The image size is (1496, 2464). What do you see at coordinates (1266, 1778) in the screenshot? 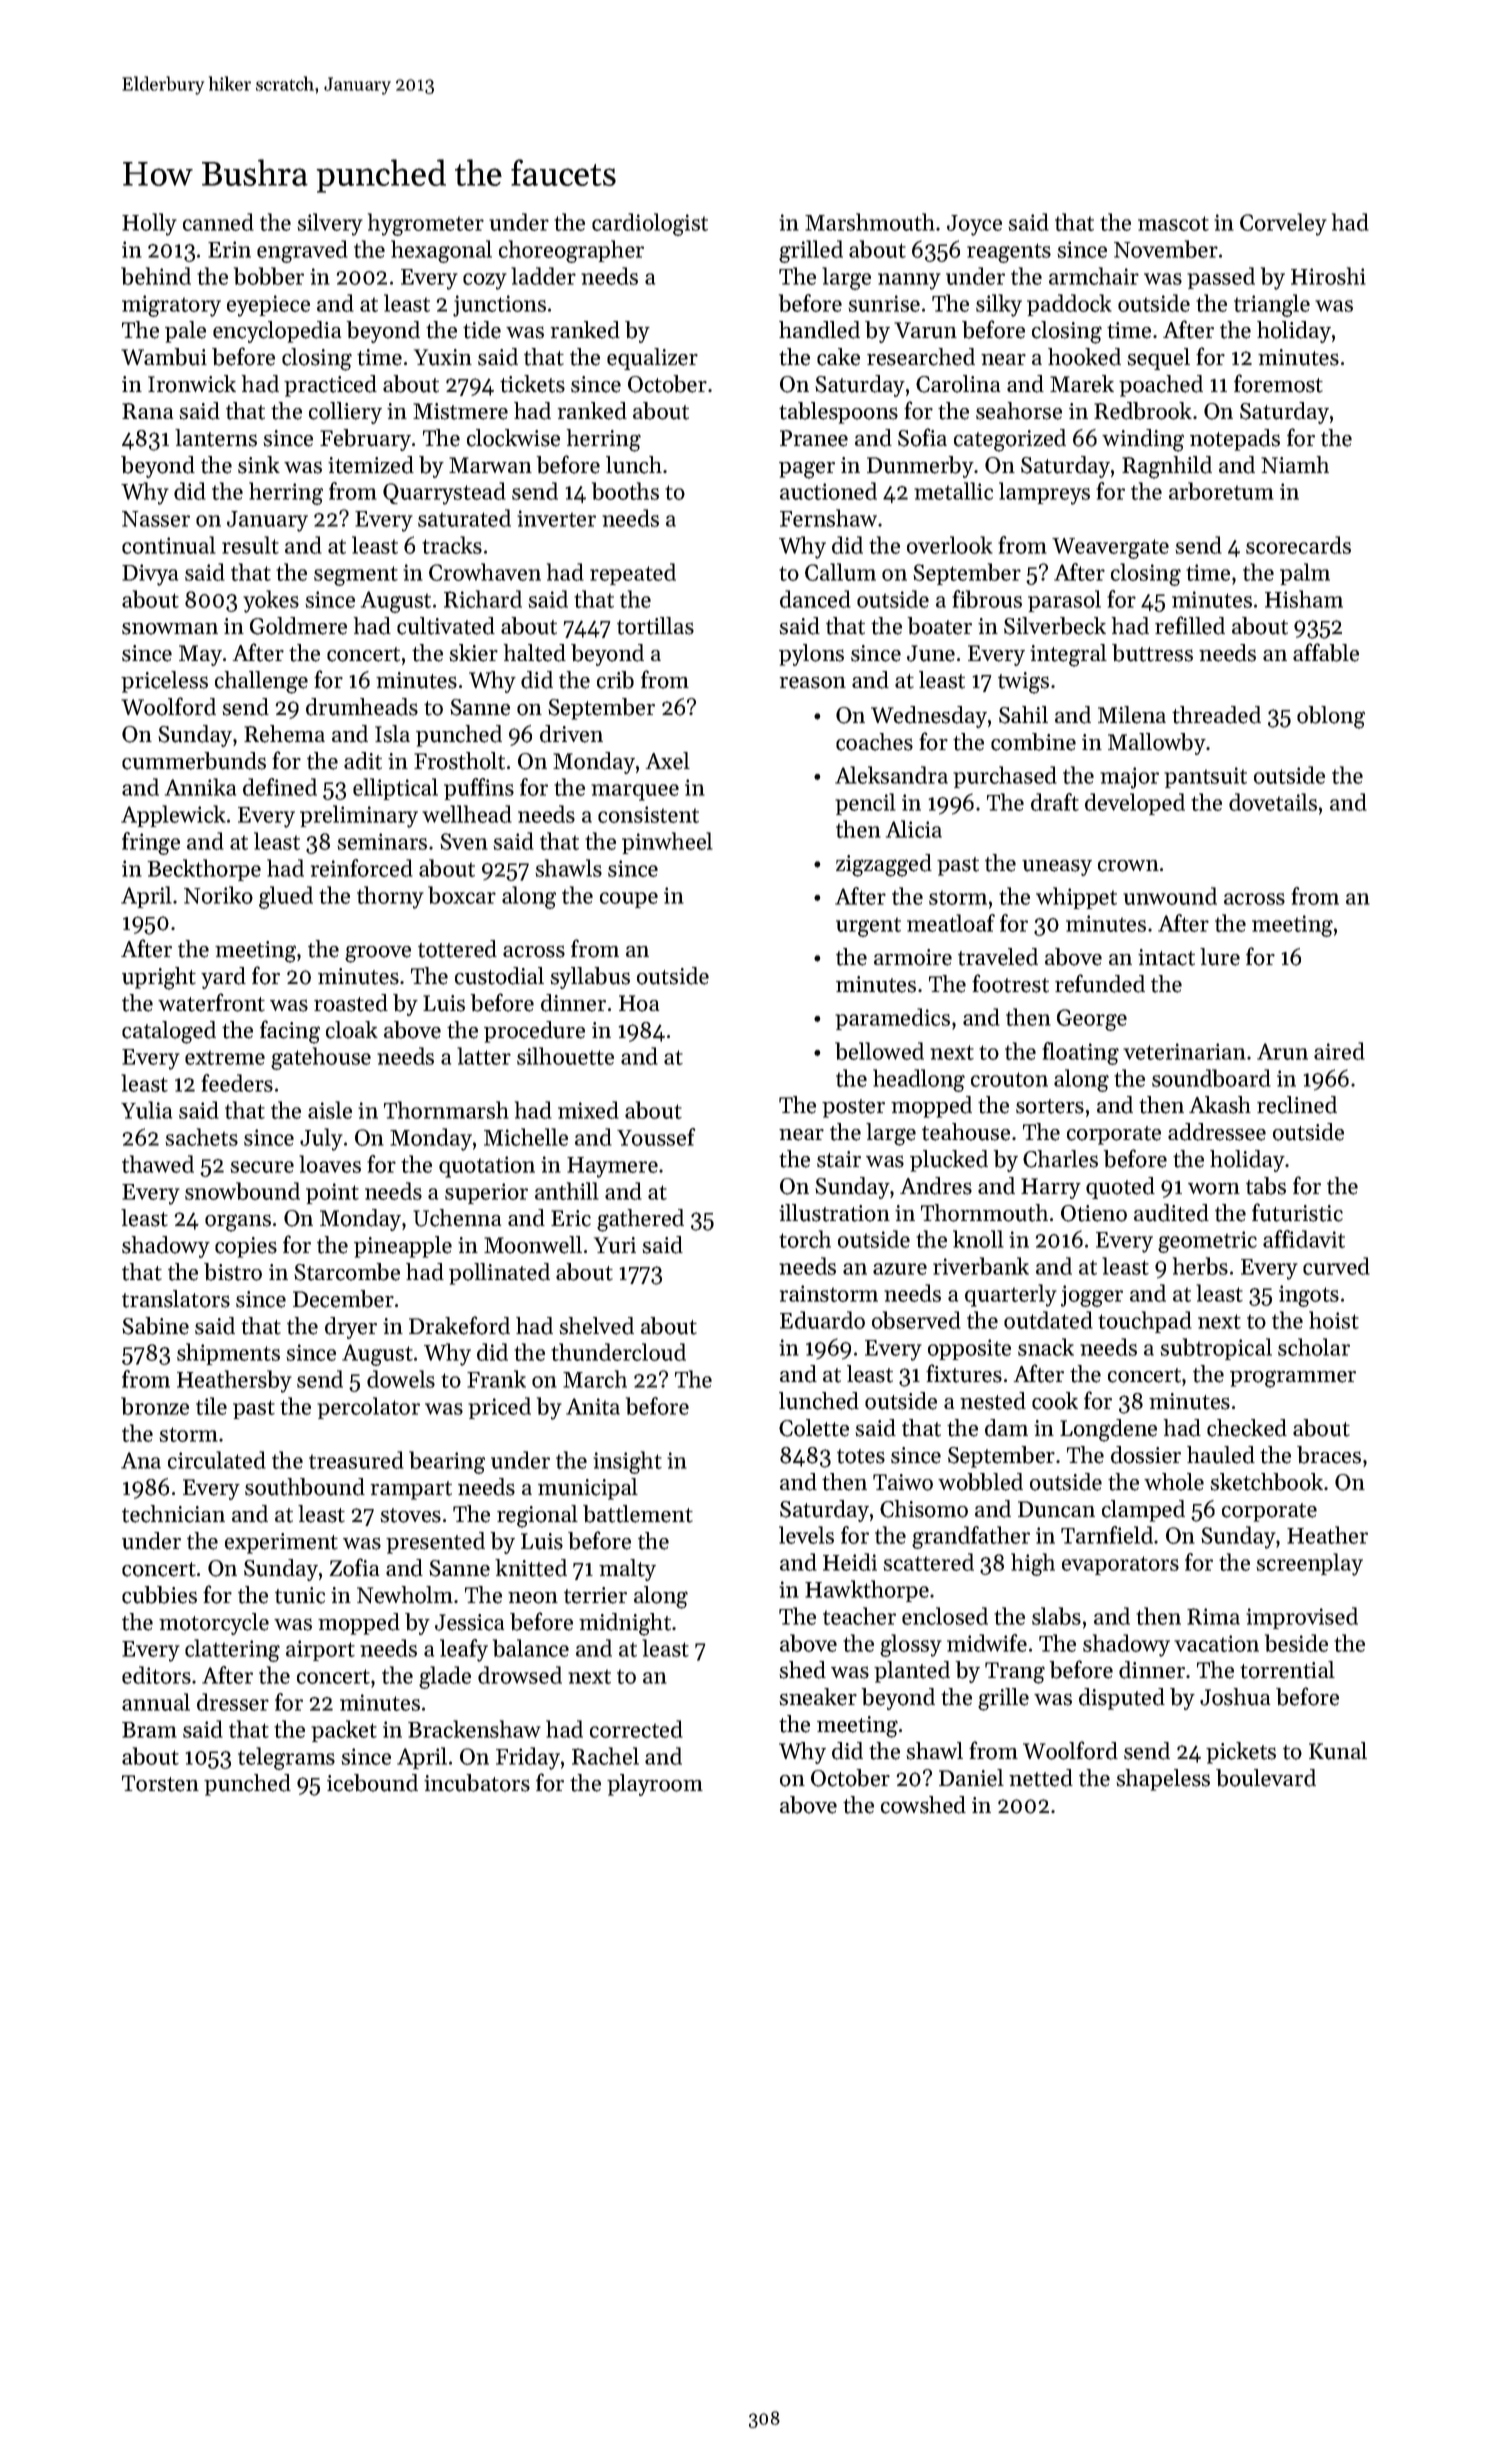
I see `boulevard` at bounding box center [1266, 1778].
